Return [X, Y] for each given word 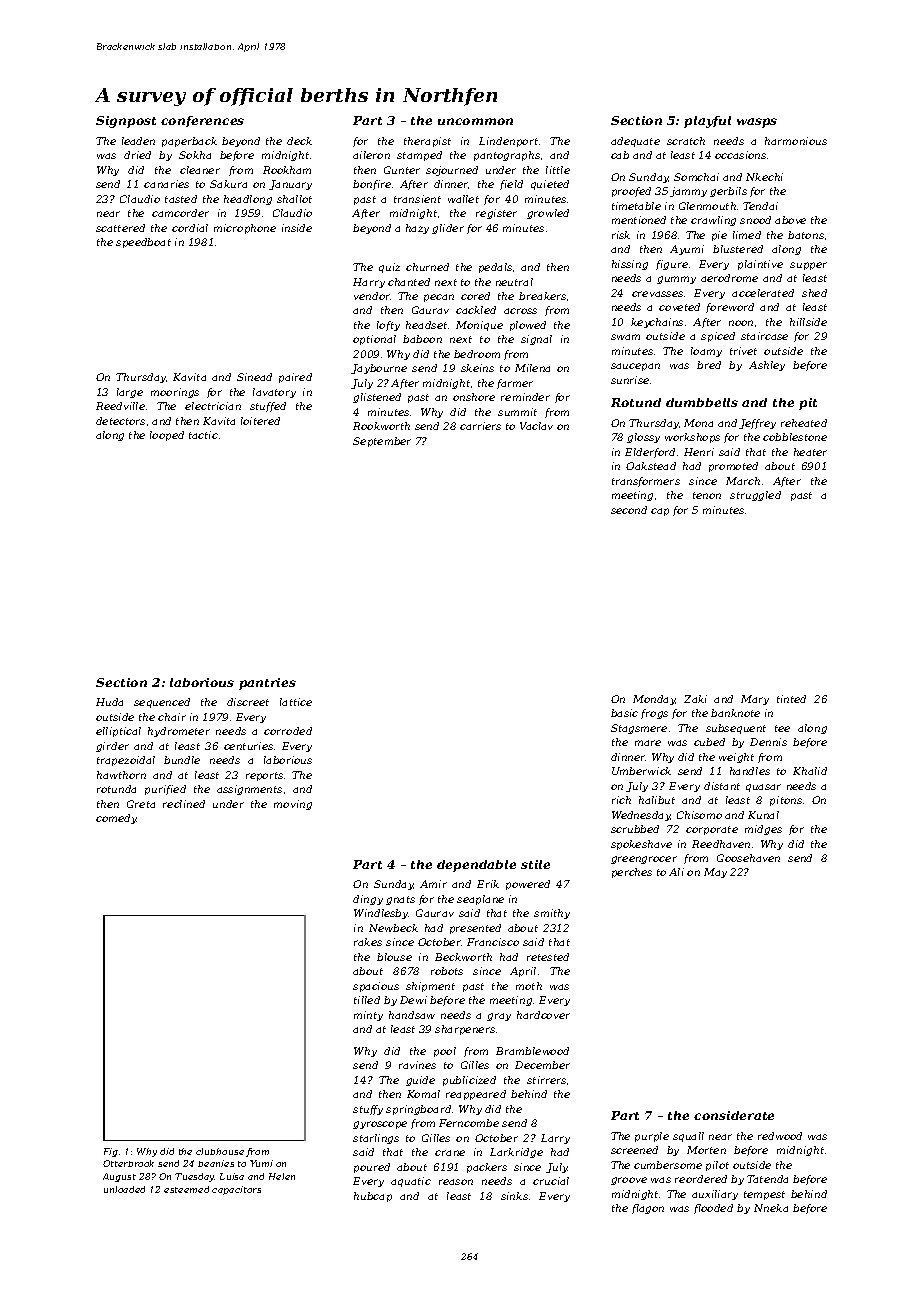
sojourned [452, 171]
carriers [480, 426]
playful [707, 122]
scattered [120, 228]
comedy [116, 819]
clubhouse [220, 1151]
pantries [267, 684]
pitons [786, 801]
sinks [514, 1196]
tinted [791, 699]
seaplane [480, 900]
